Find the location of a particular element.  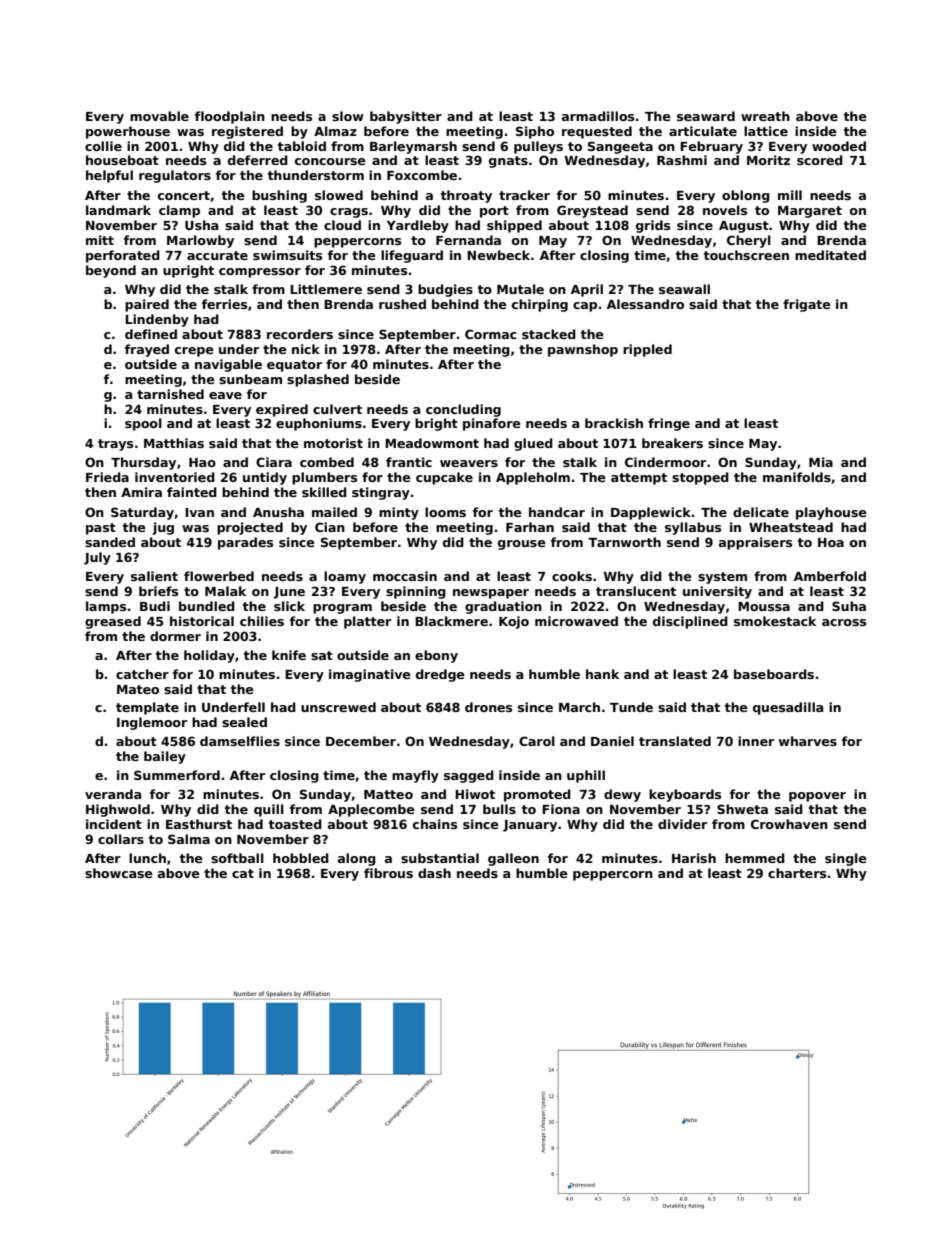

beyond is located at coordinates (111, 271).
